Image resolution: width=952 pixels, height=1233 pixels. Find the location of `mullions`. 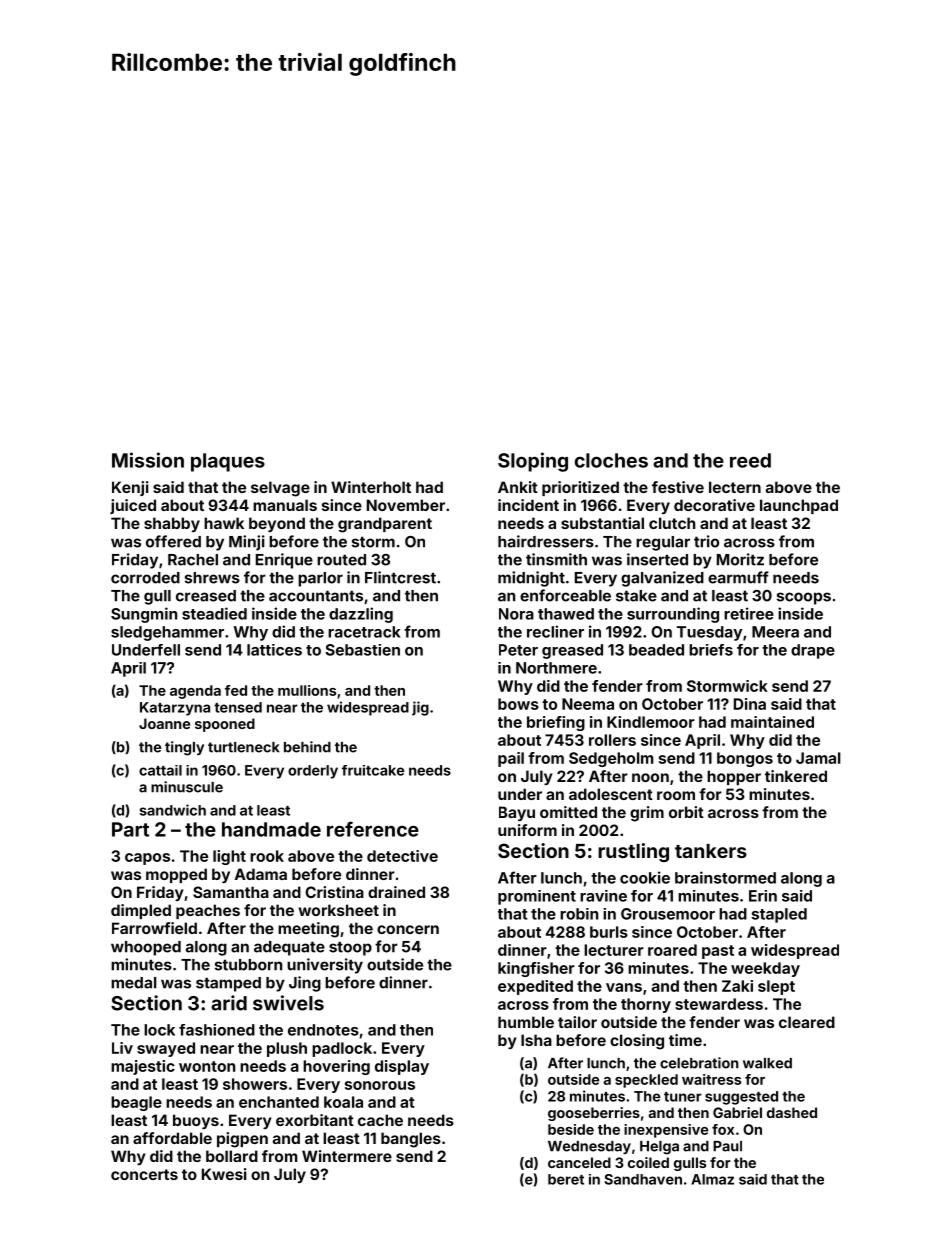

mullions is located at coordinates (307, 690).
